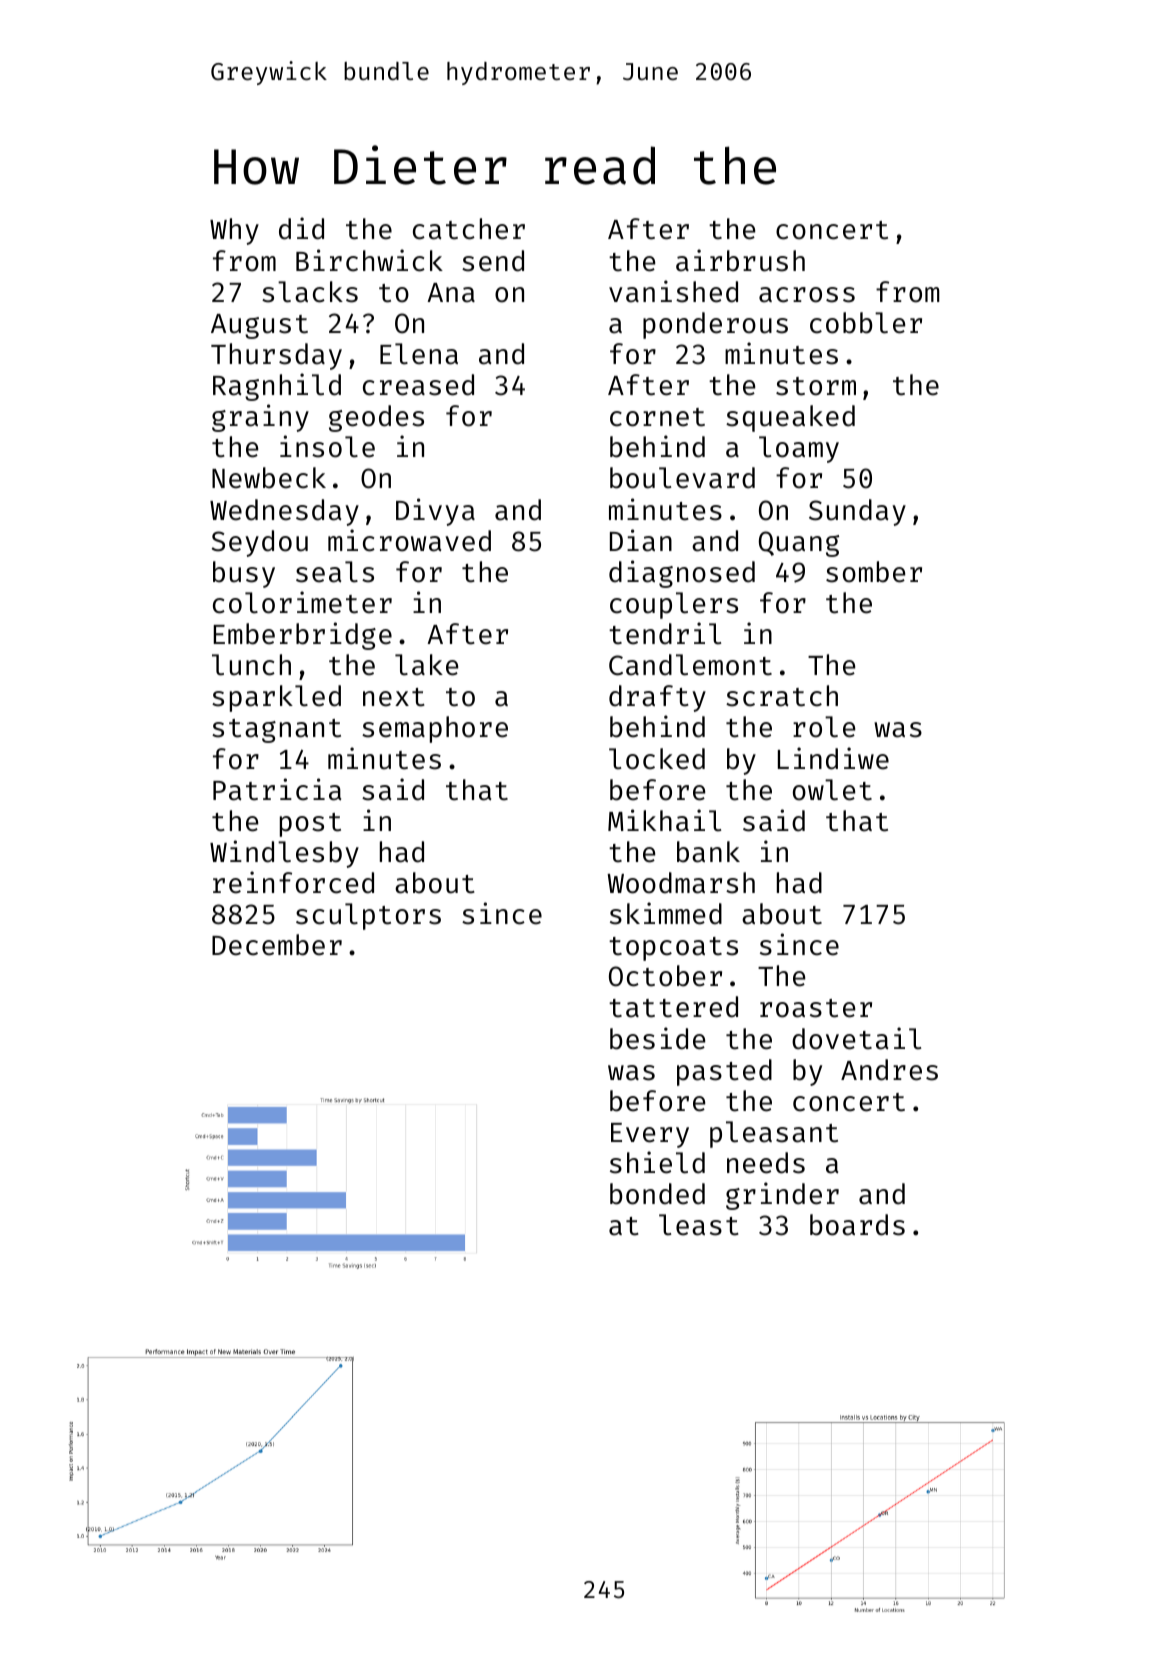  What do you see at coordinates (866, 323) in the screenshot?
I see `cobbler` at bounding box center [866, 323].
